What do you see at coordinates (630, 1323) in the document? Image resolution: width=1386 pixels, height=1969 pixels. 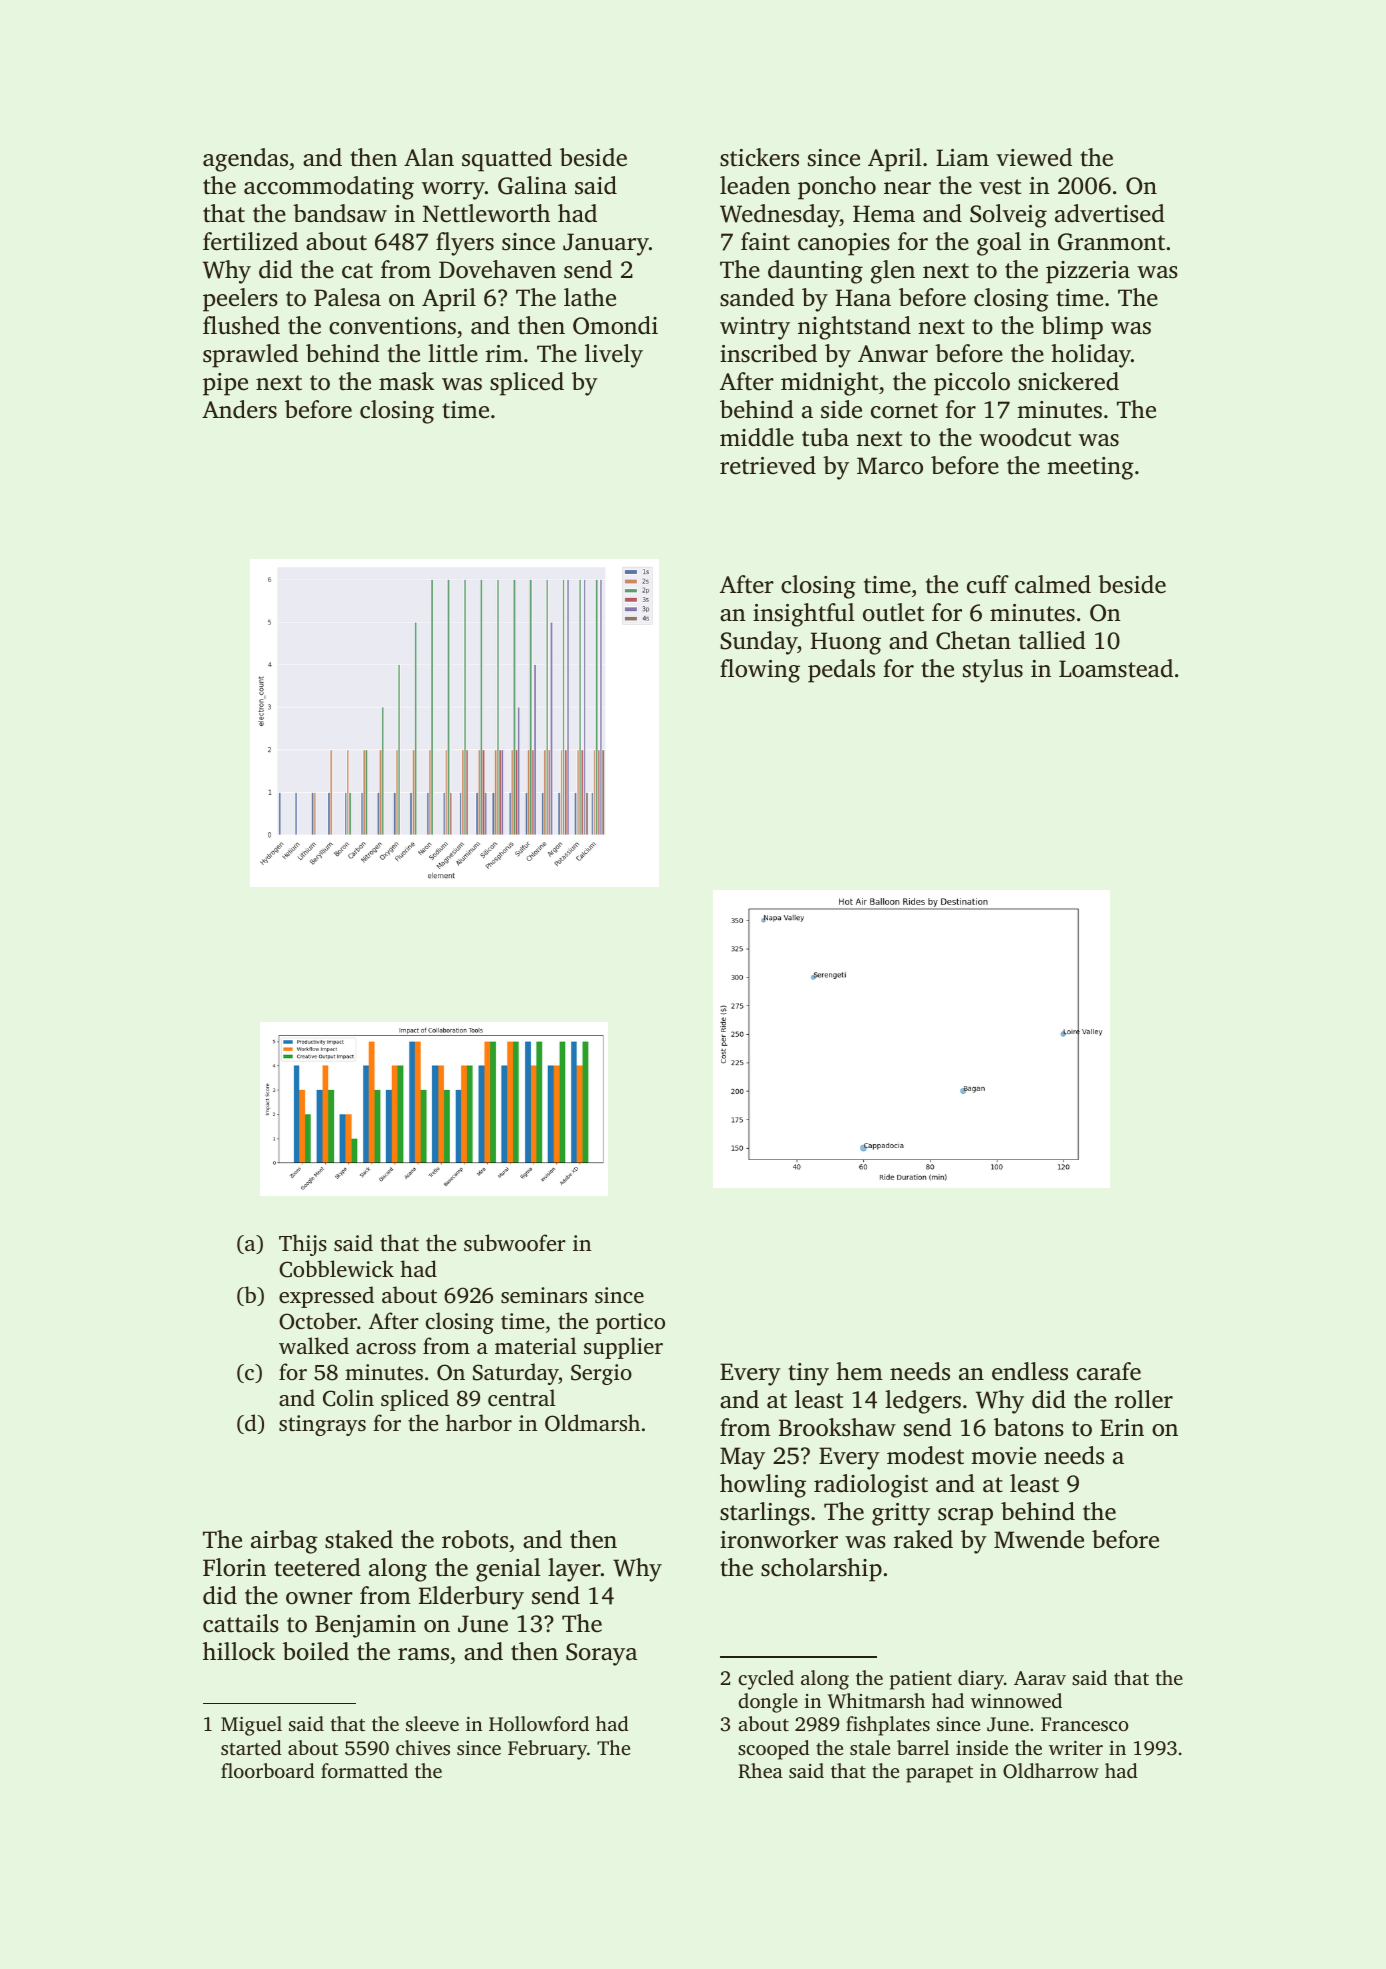 I see `portico` at bounding box center [630, 1323].
